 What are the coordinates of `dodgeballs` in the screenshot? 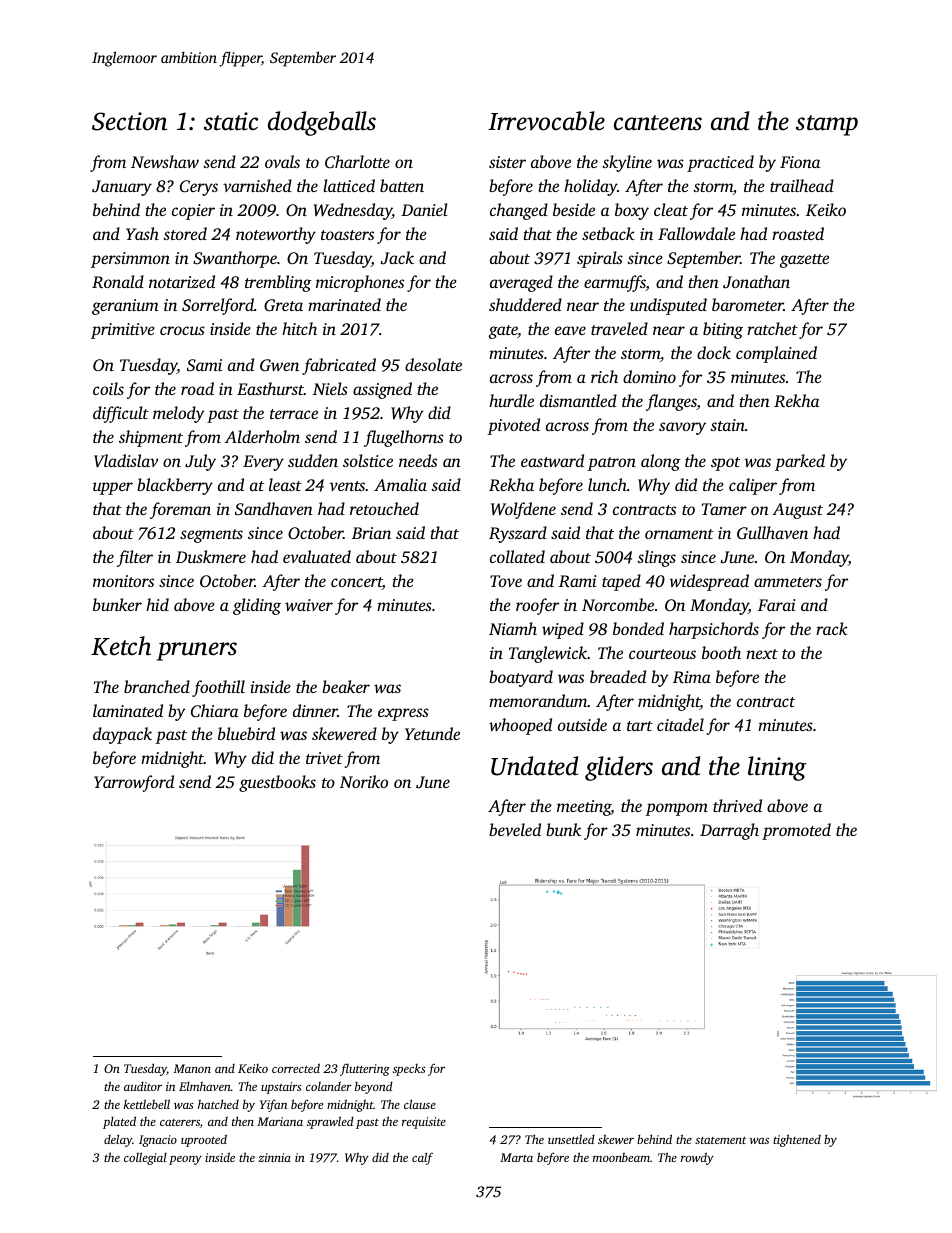 It's located at (322, 123).
